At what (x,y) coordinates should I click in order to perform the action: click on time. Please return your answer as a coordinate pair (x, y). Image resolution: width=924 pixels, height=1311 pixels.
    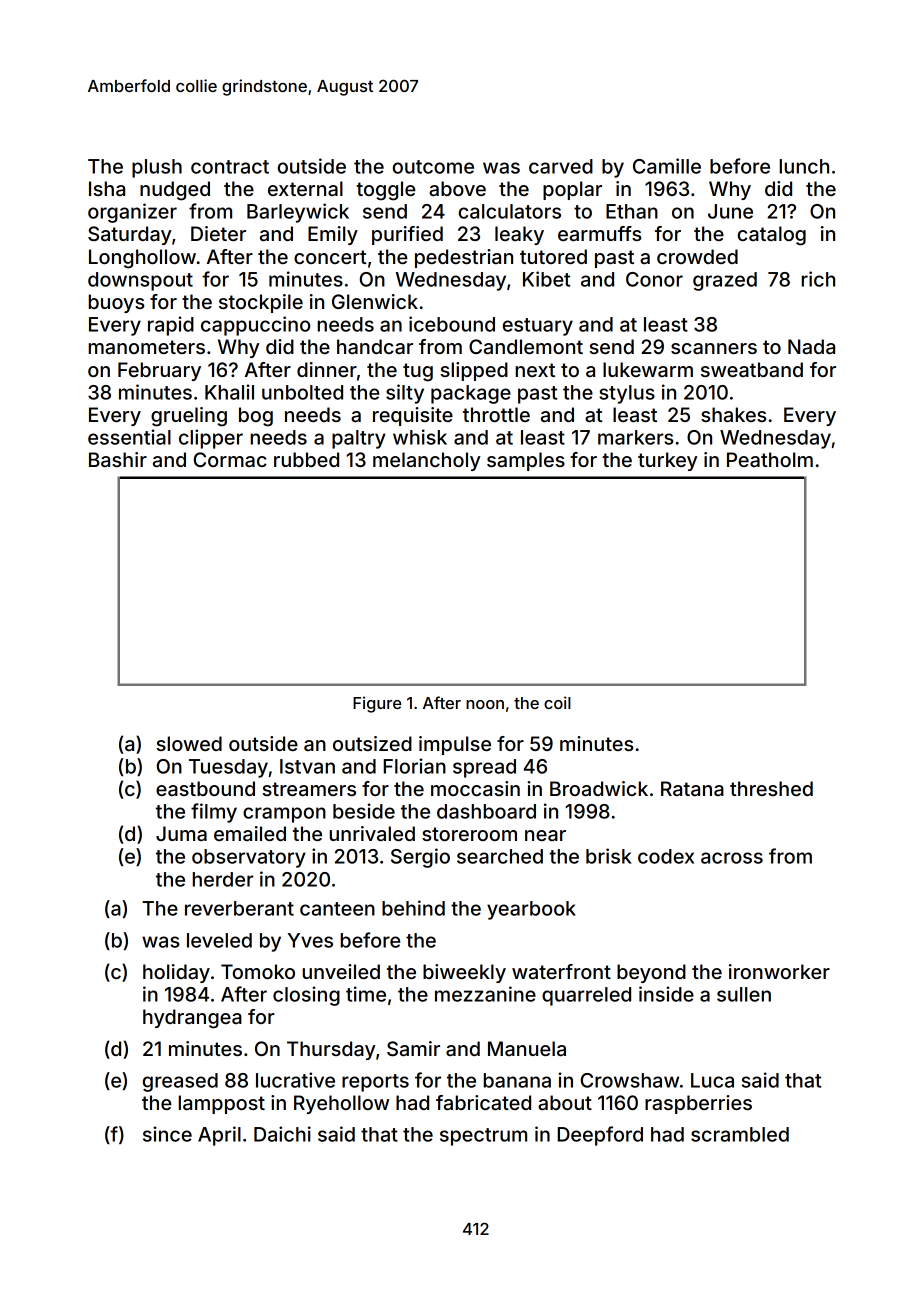
    Looking at the image, I should click on (366, 994).
